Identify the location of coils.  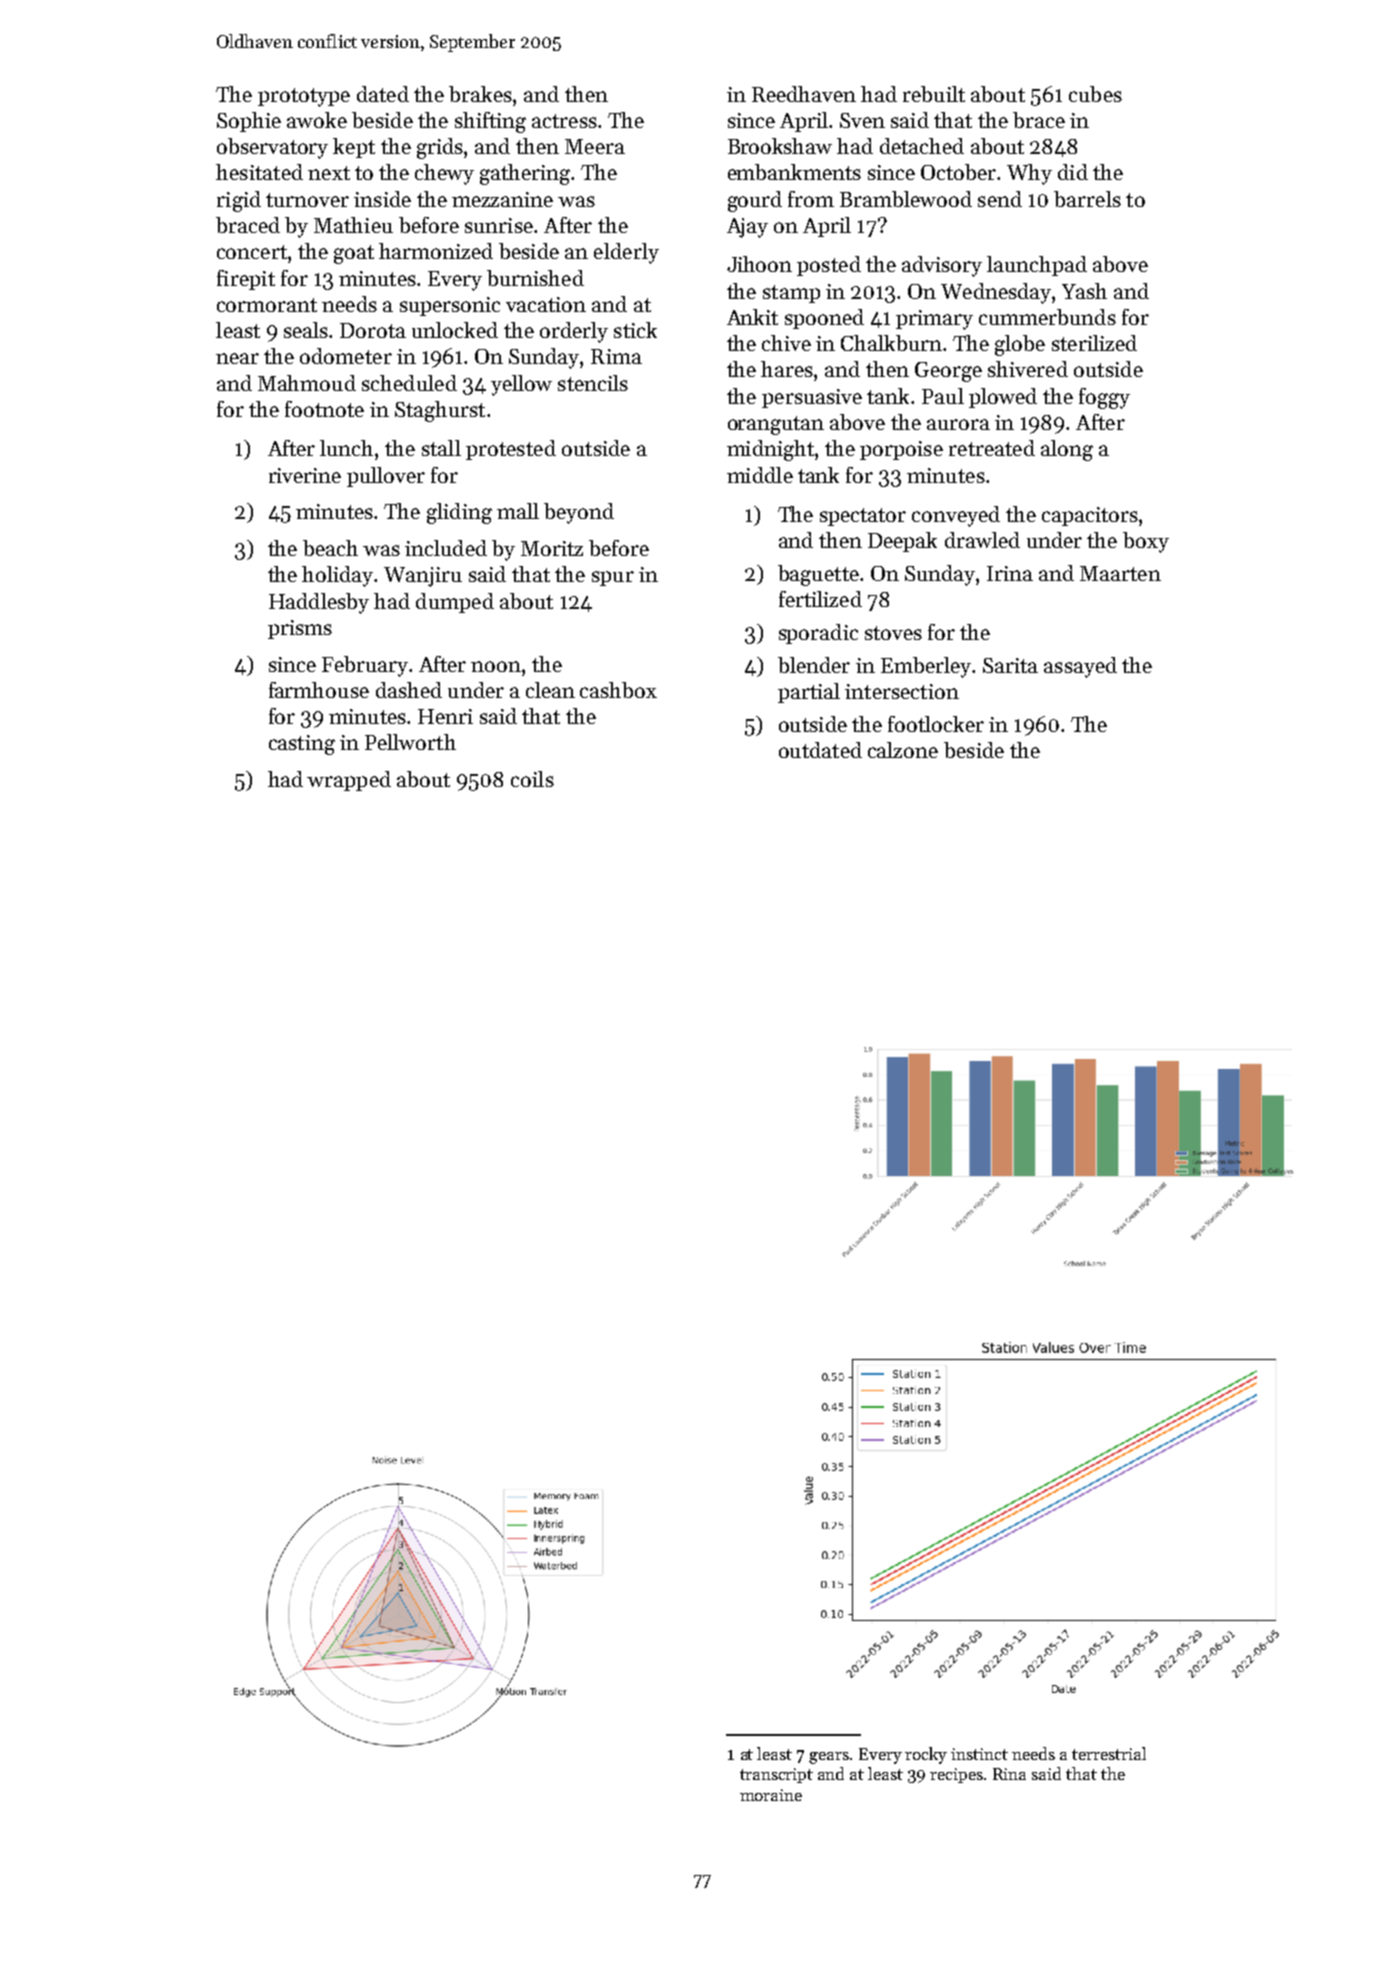
(532, 779).
